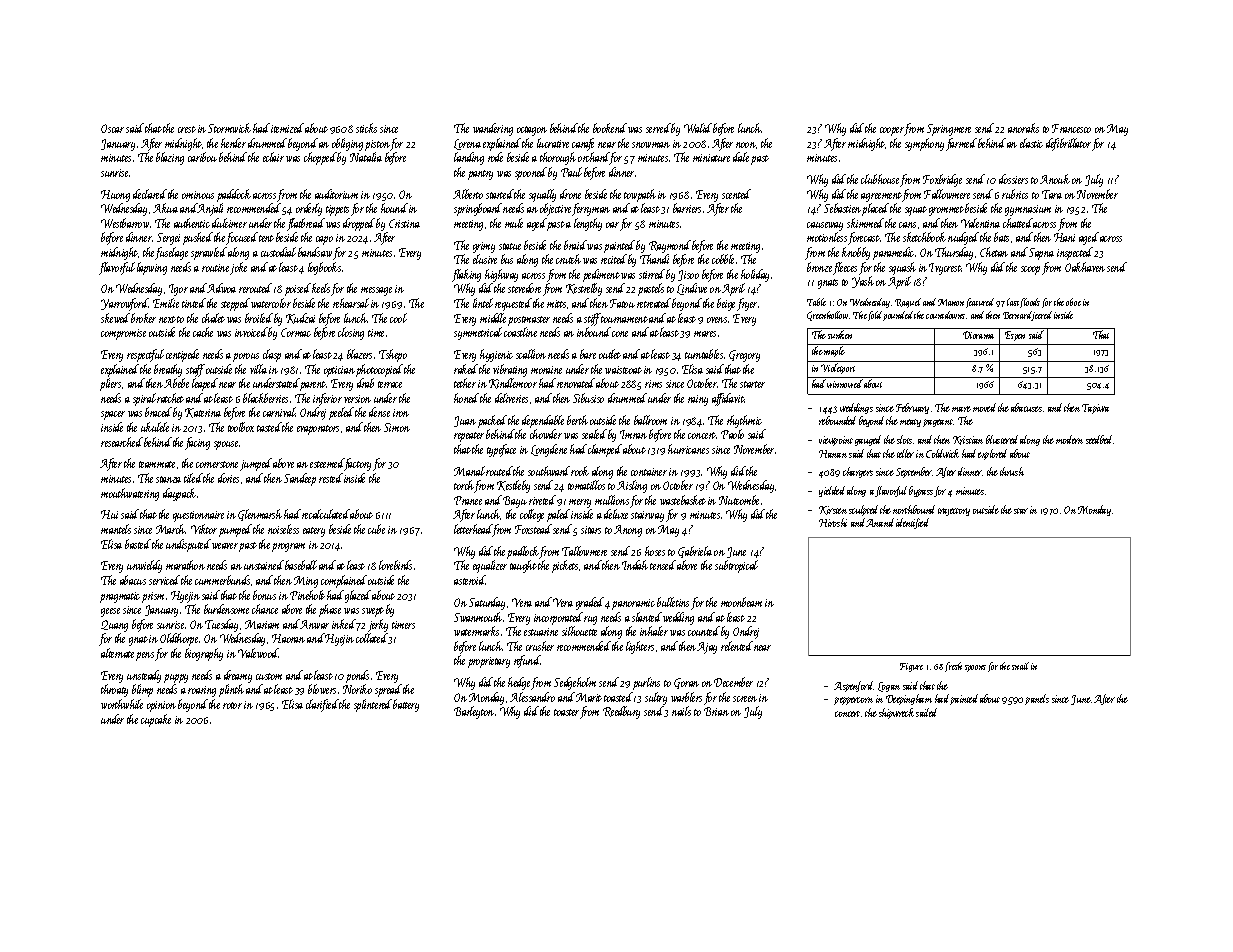 The height and width of the screenshot is (952, 1233). Describe the element at coordinates (117, 653) in the screenshot. I see `alternate` at that location.
